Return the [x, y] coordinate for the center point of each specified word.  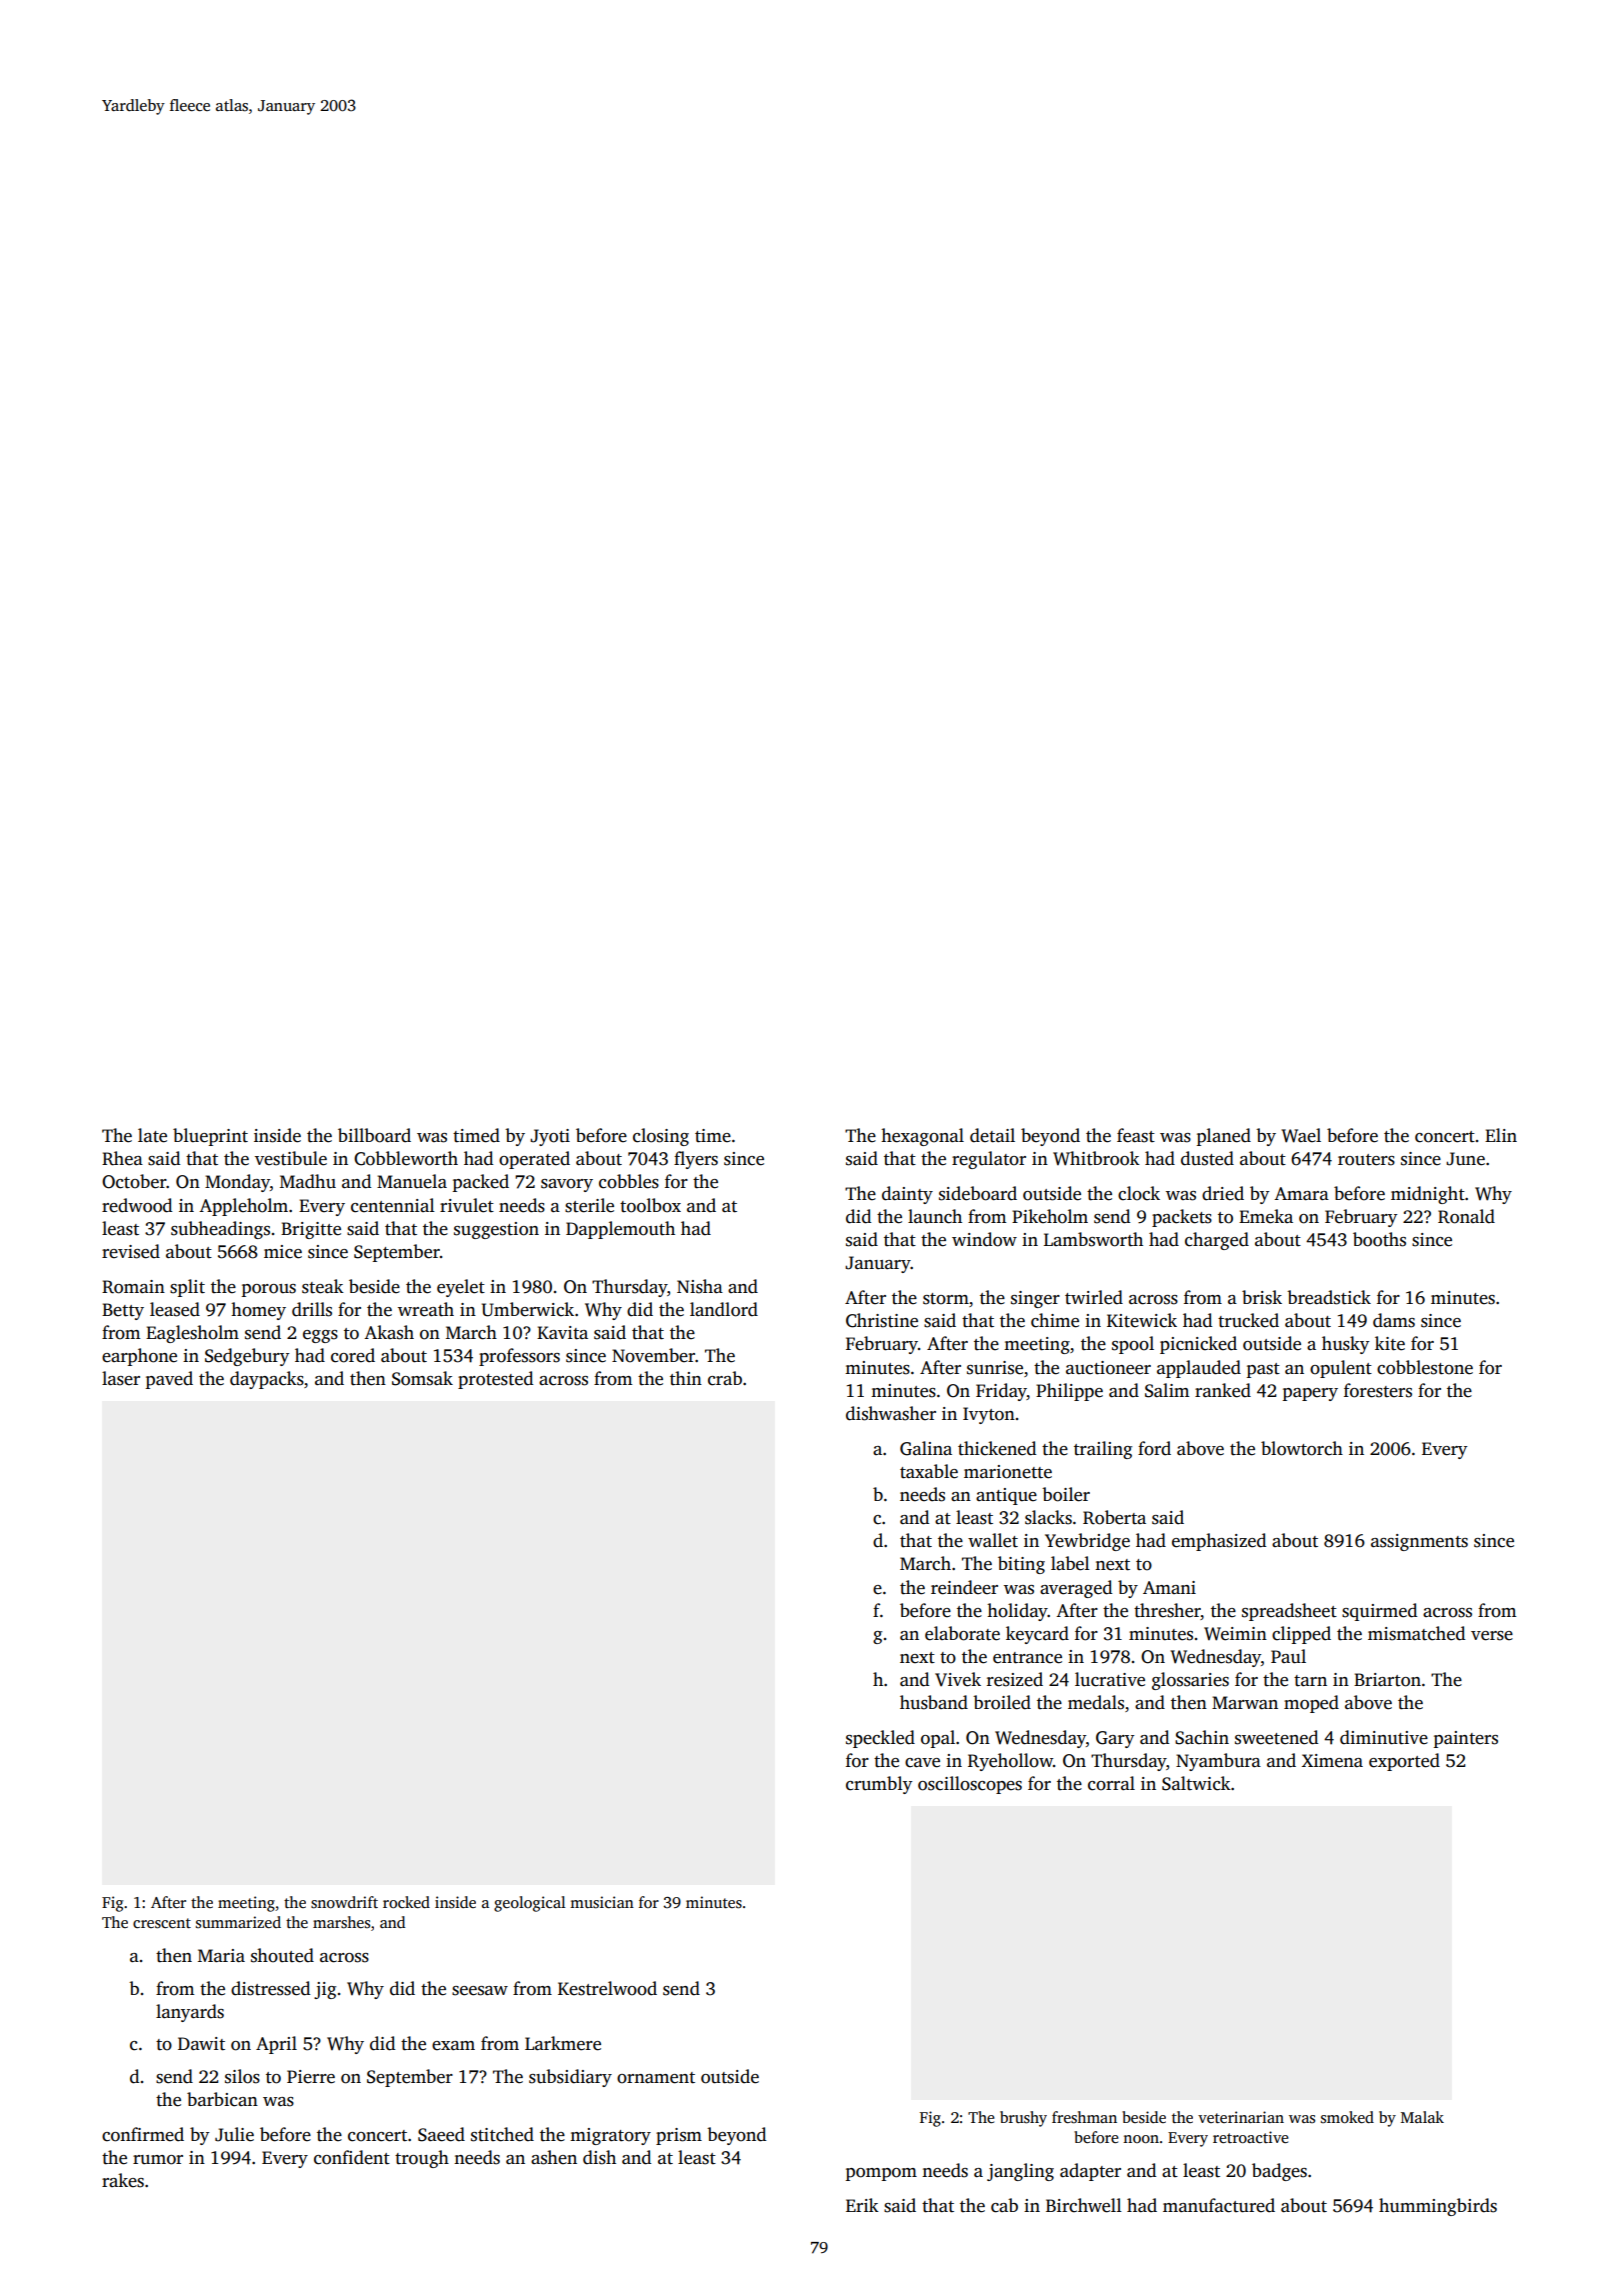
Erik [862, 2205]
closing [661, 1137]
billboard [374, 1135]
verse [1492, 1636]
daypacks [267, 1380]
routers [1366, 1160]
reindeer [964, 1587]
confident [352, 2157]
